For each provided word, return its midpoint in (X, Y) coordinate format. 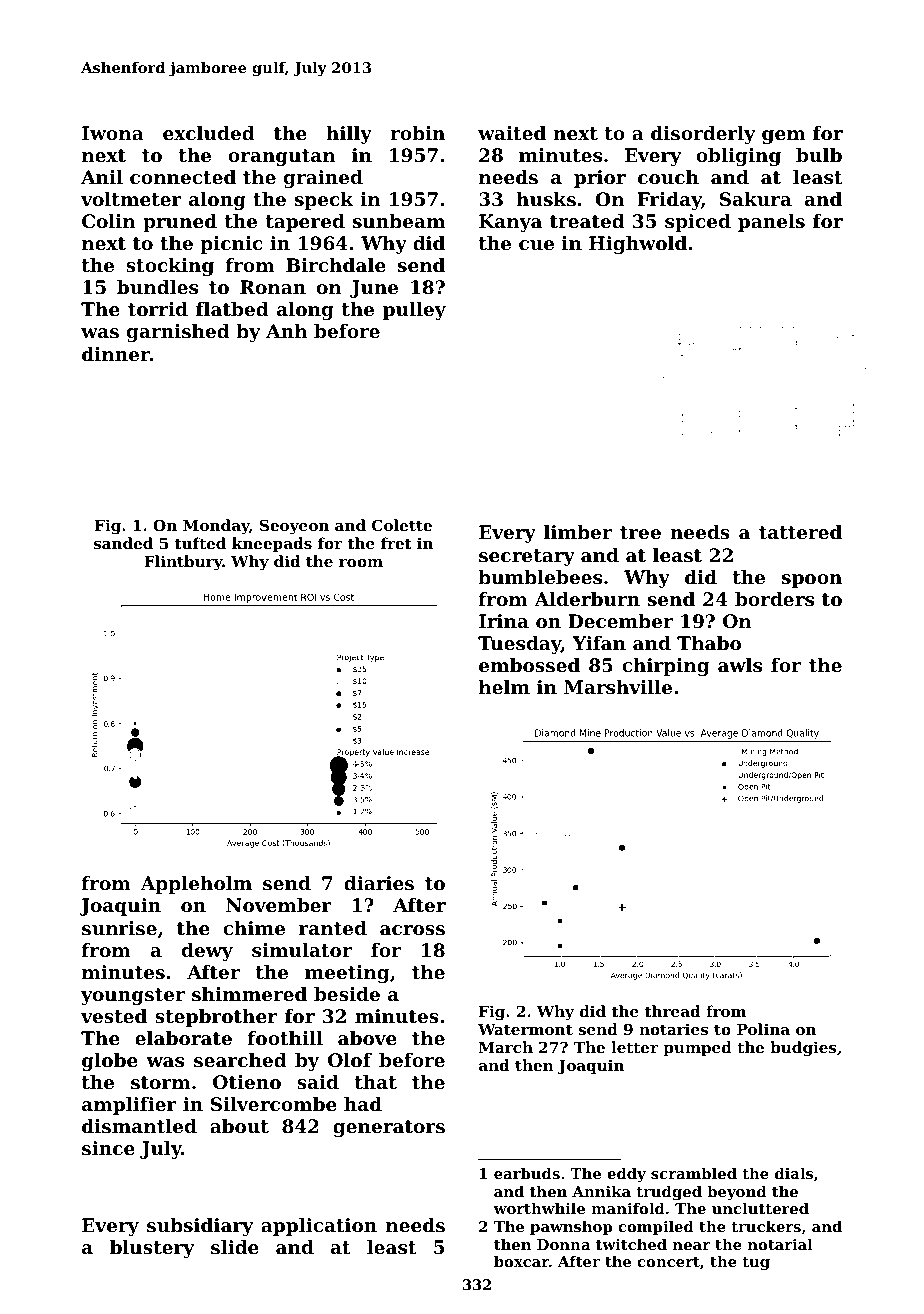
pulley (414, 311)
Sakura (756, 199)
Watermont (525, 1029)
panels (771, 223)
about (239, 1126)
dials (794, 1173)
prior (600, 179)
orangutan (282, 157)
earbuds (527, 1173)
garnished (178, 333)
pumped (697, 1048)
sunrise (119, 928)
